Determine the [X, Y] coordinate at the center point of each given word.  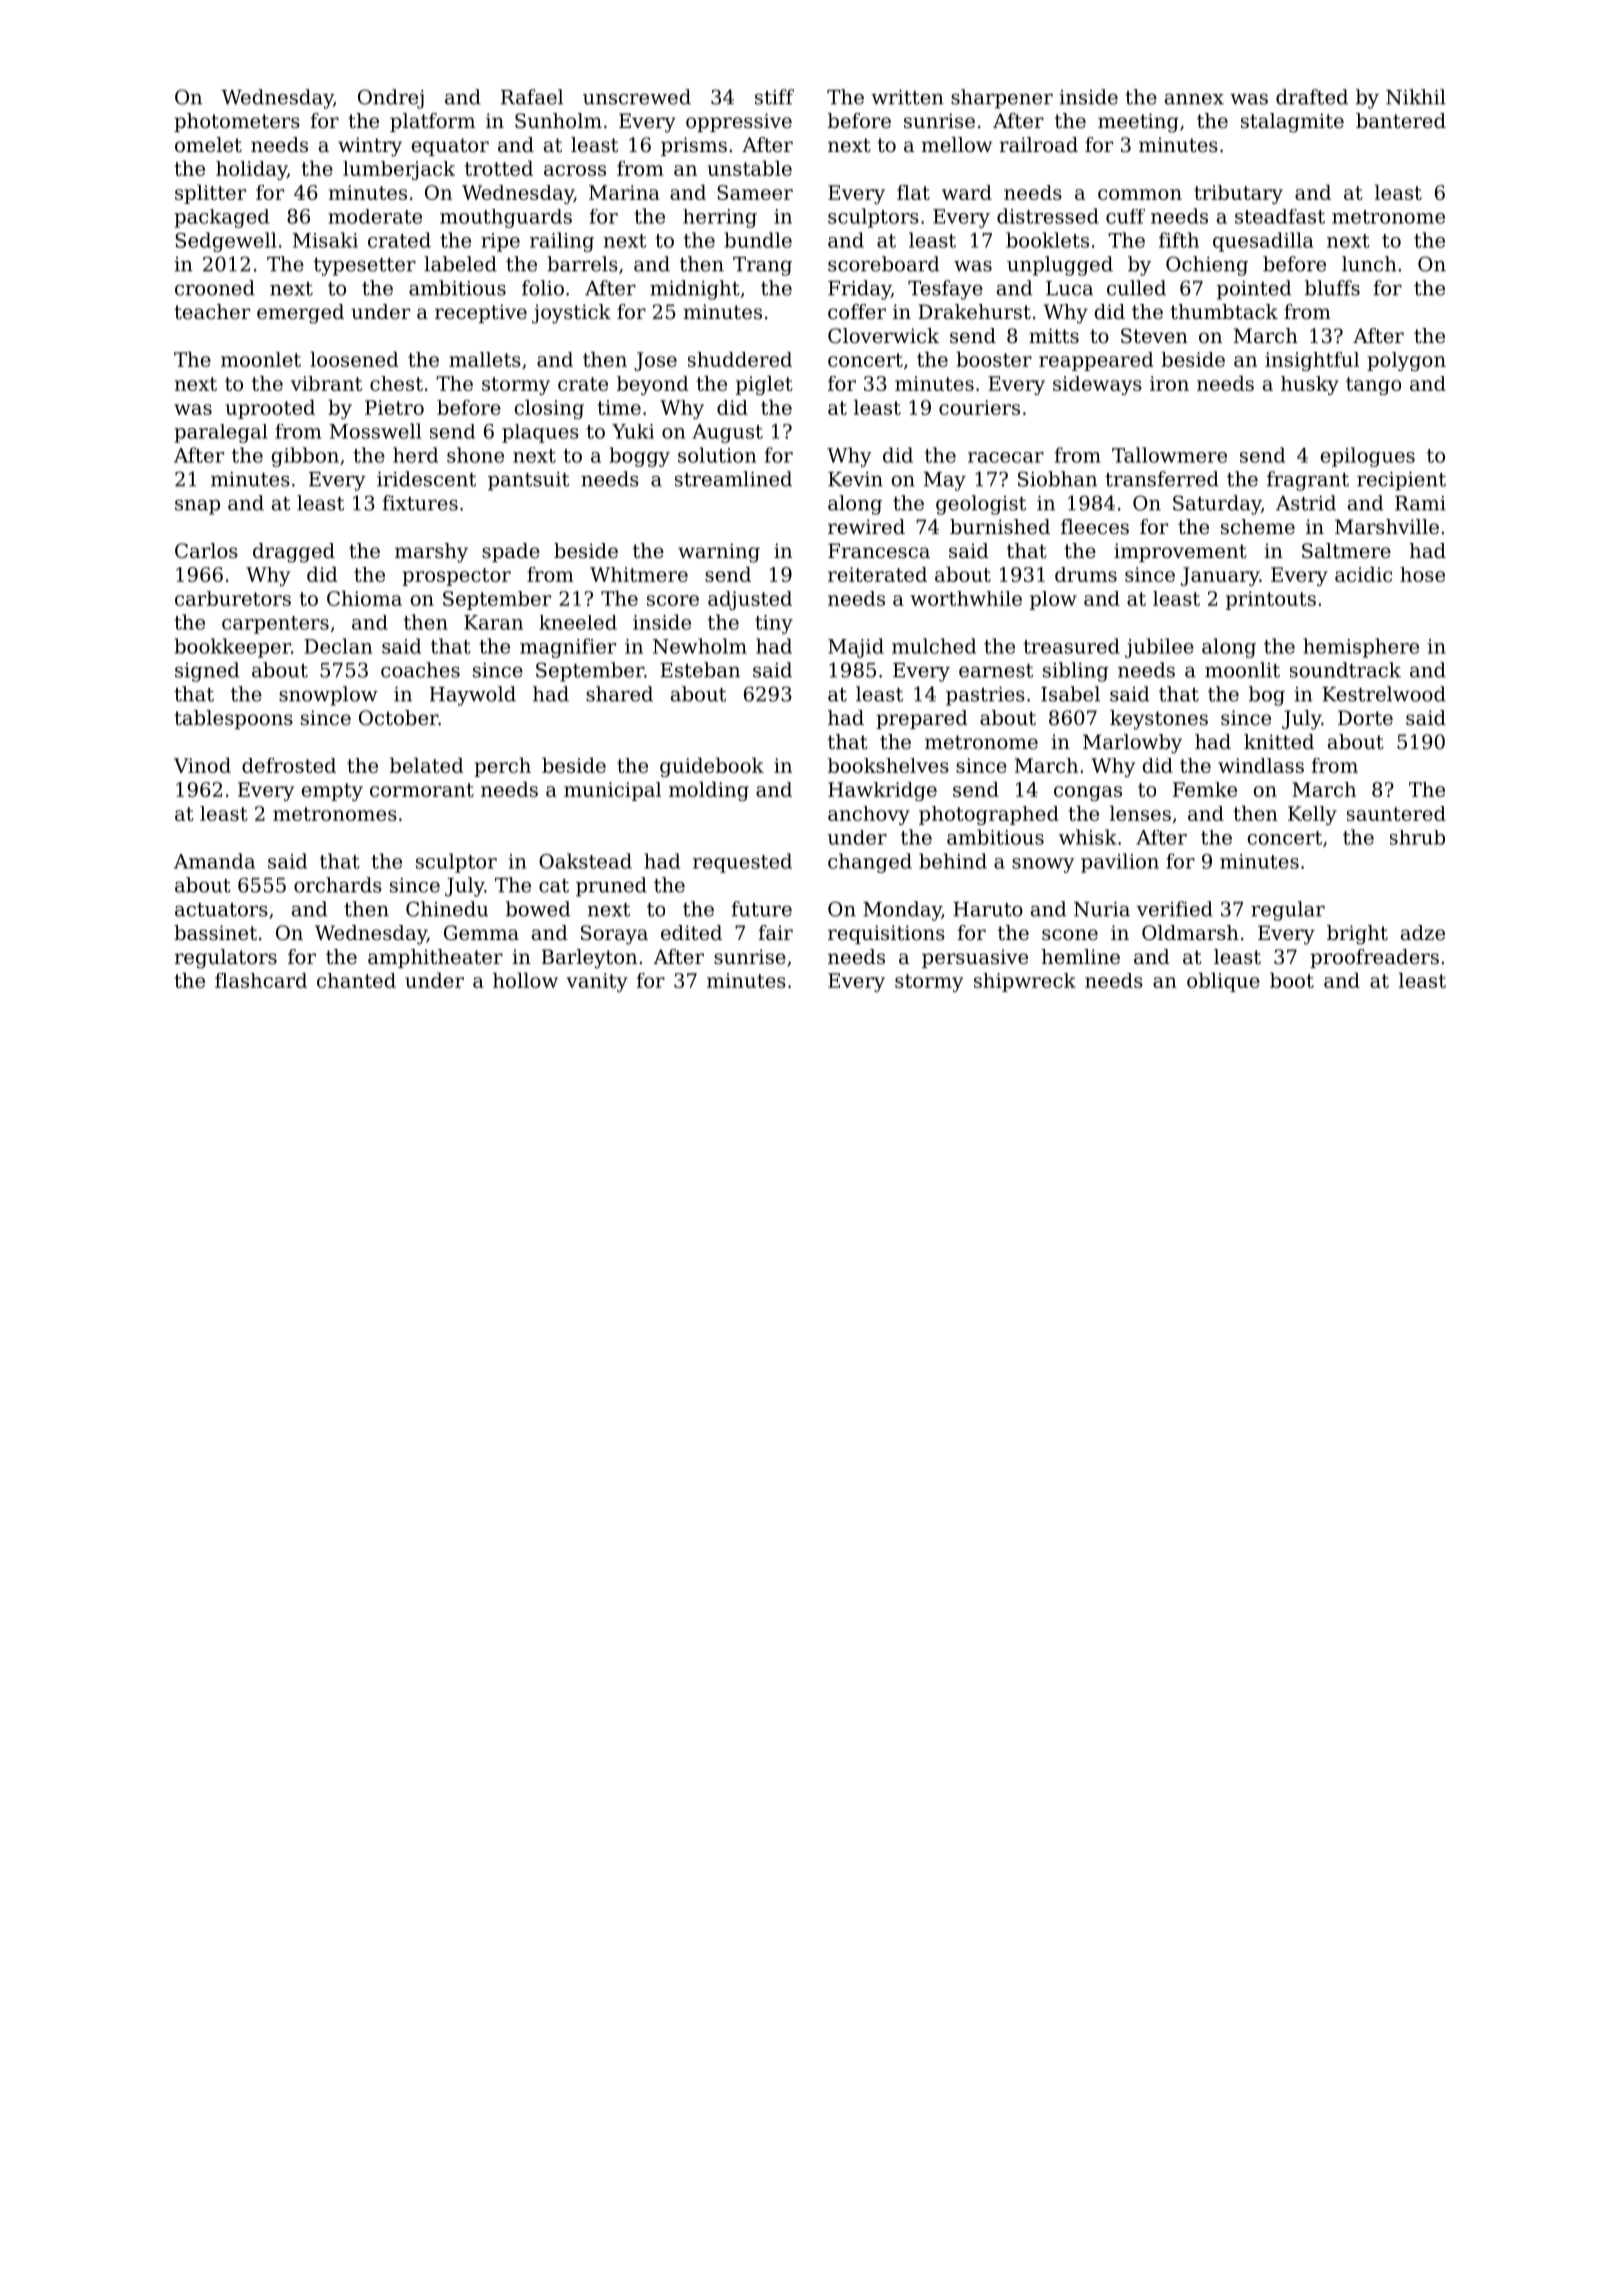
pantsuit [528, 481]
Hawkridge [882, 791]
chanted [356, 980]
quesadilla [1263, 242]
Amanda [214, 861]
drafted [1312, 97]
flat [913, 192]
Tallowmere [1169, 455]
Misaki [325, 240]
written [907, 97]
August [727, 433]
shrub [1417, 837]
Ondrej [391, 99]
